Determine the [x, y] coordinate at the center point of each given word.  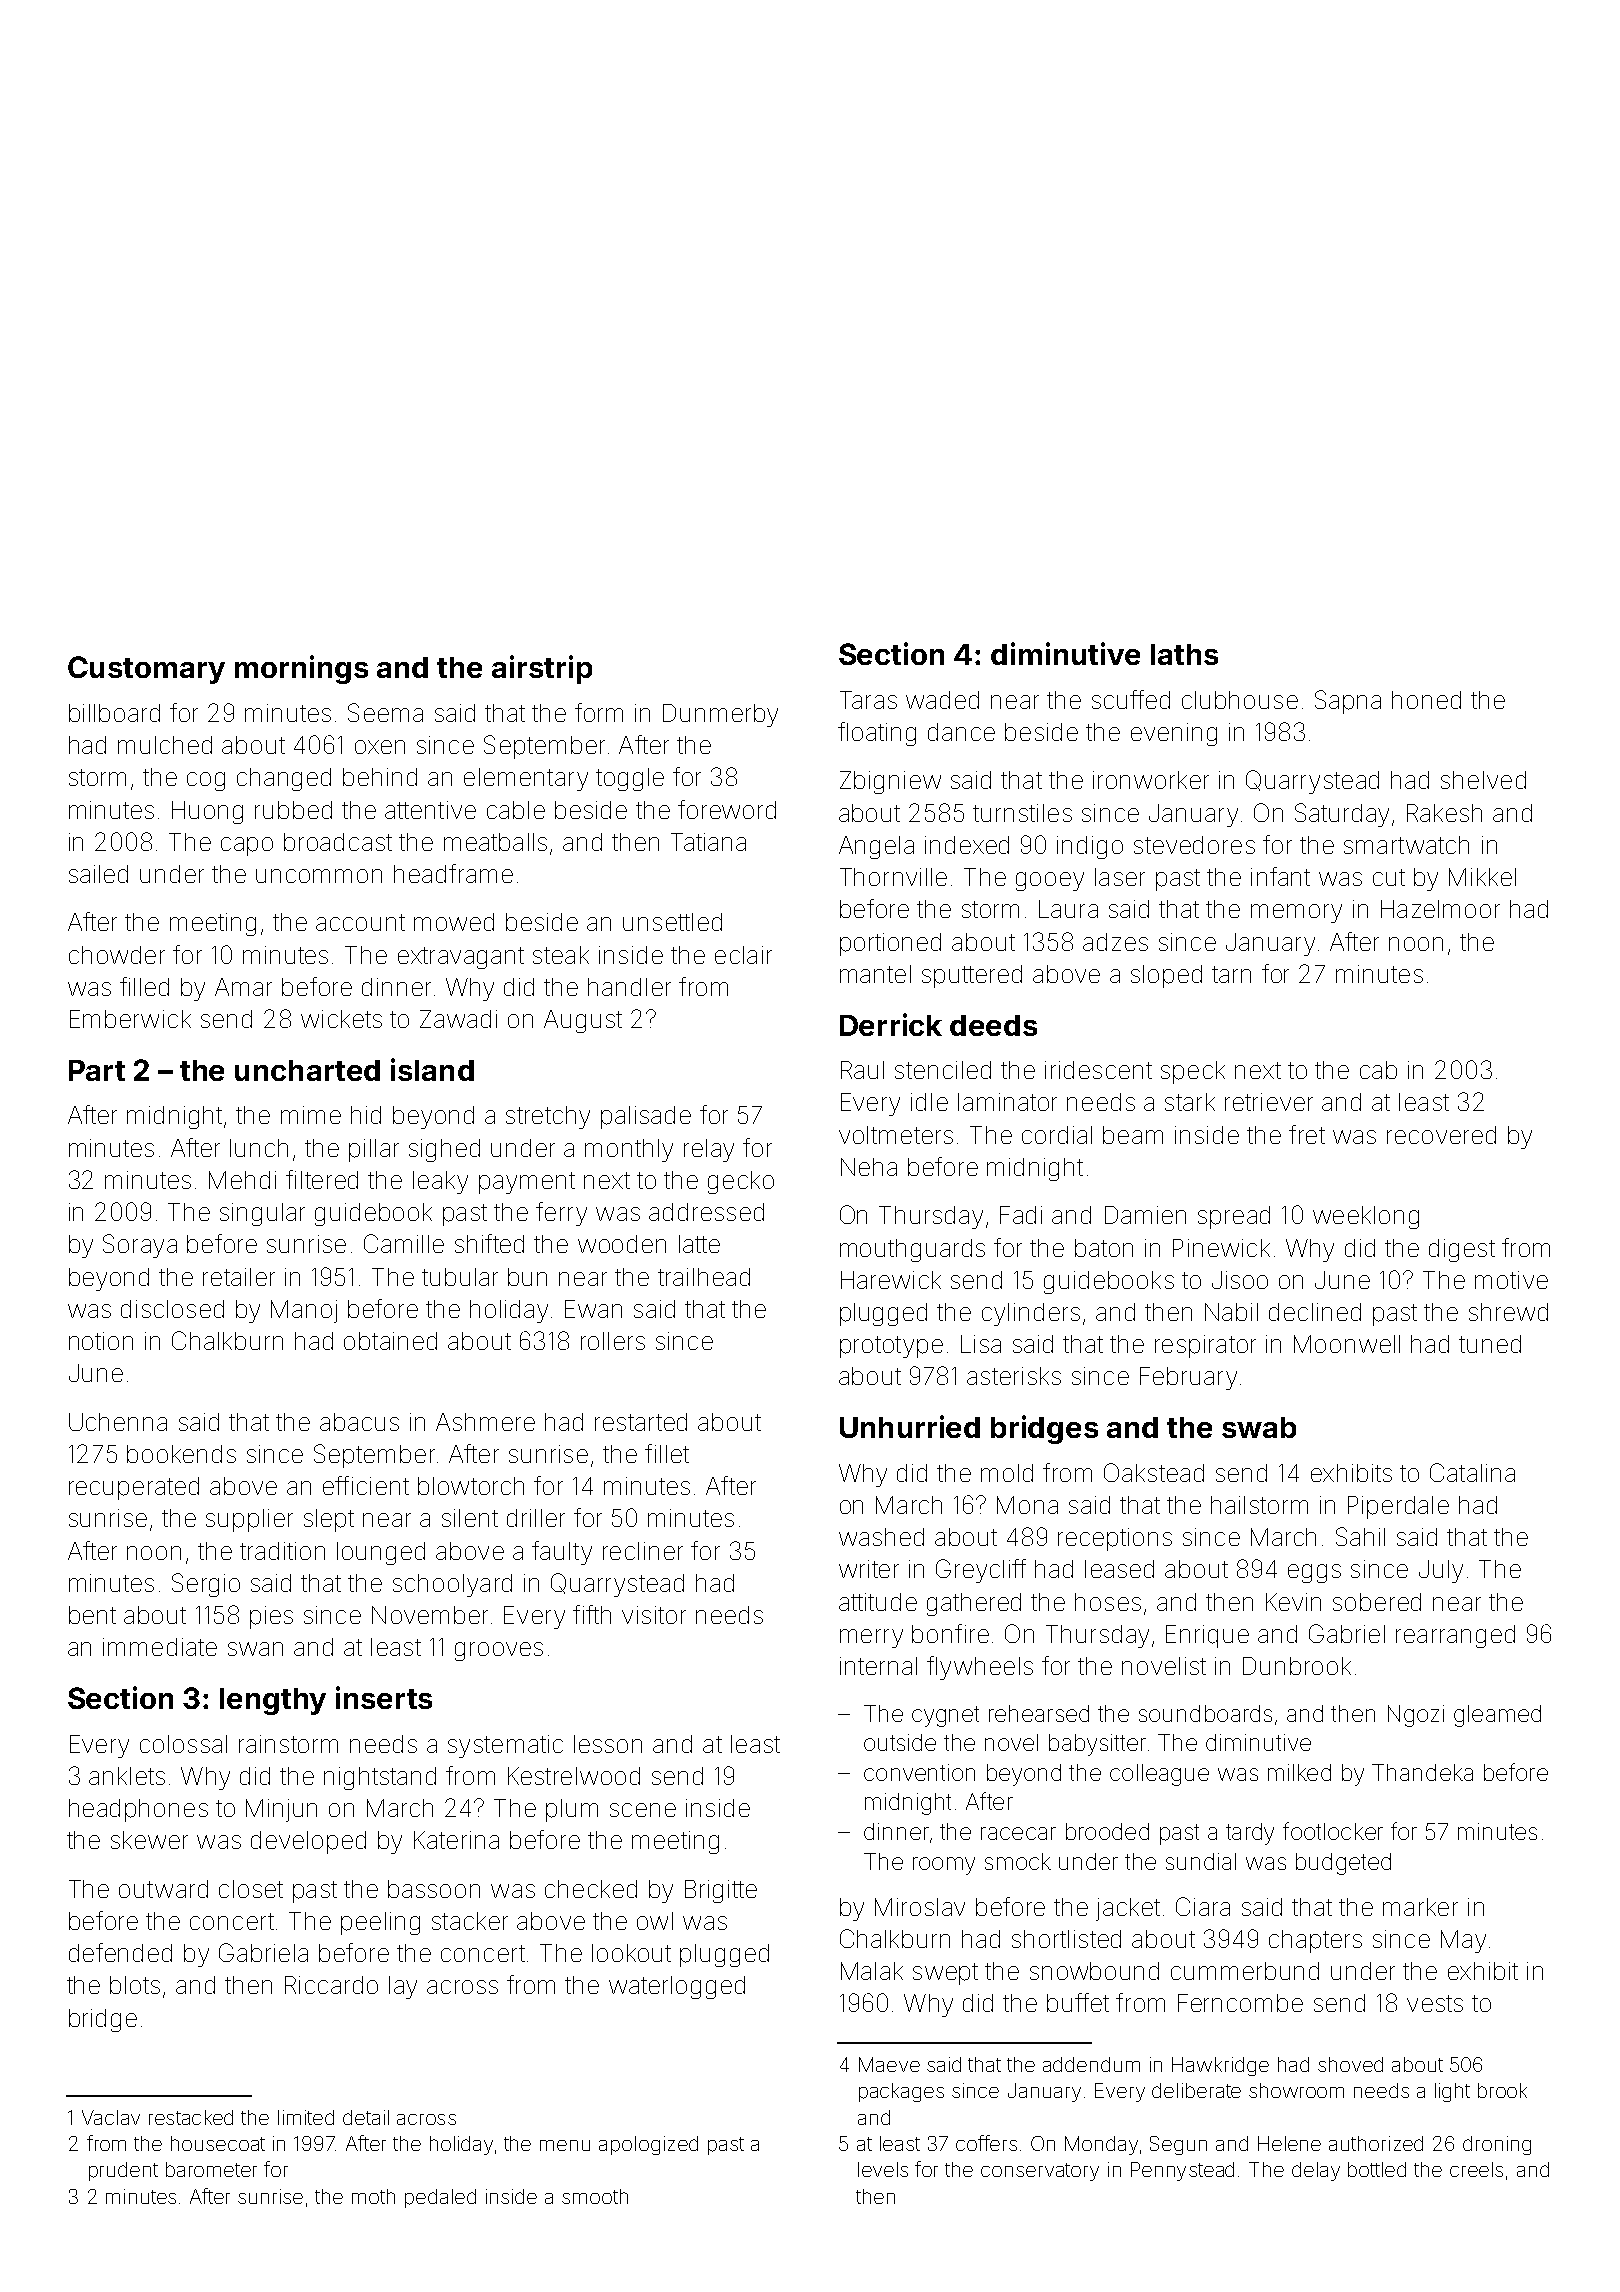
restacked [191, 2117]
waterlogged [677, 1987]
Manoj [304, 1311]
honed [1426, 700]
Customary [146, 670]
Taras [868, 700]
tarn [1231, 974]
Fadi [1021, 1215]
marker [1420, 1907]
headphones [138, 1810]
